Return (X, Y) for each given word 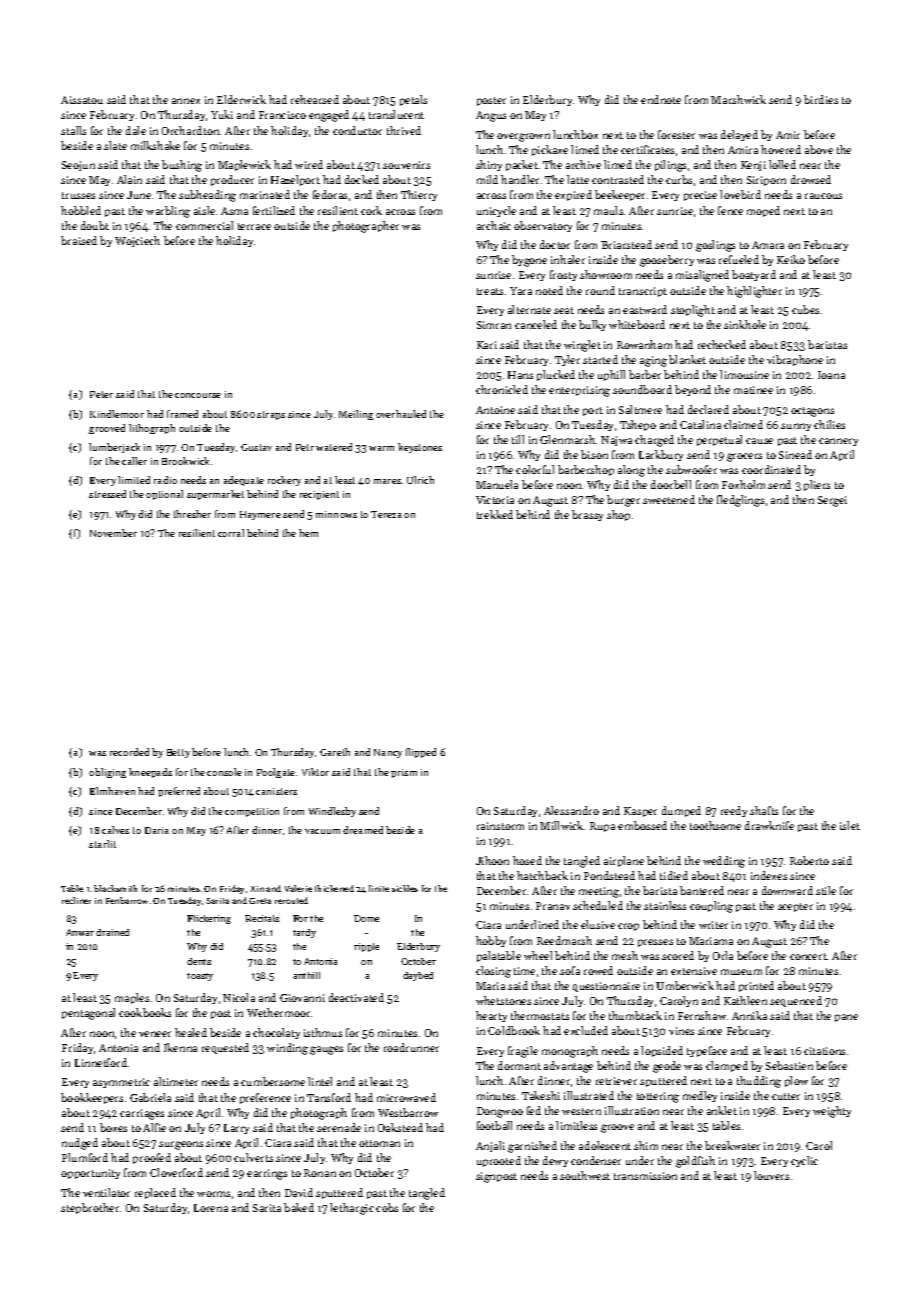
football (494, 1125)
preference (265, 1098)
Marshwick (738, 99)
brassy (587, 515)
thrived (404, 130)
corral (231, 533)
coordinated (771, 469)
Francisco (282, 115)
